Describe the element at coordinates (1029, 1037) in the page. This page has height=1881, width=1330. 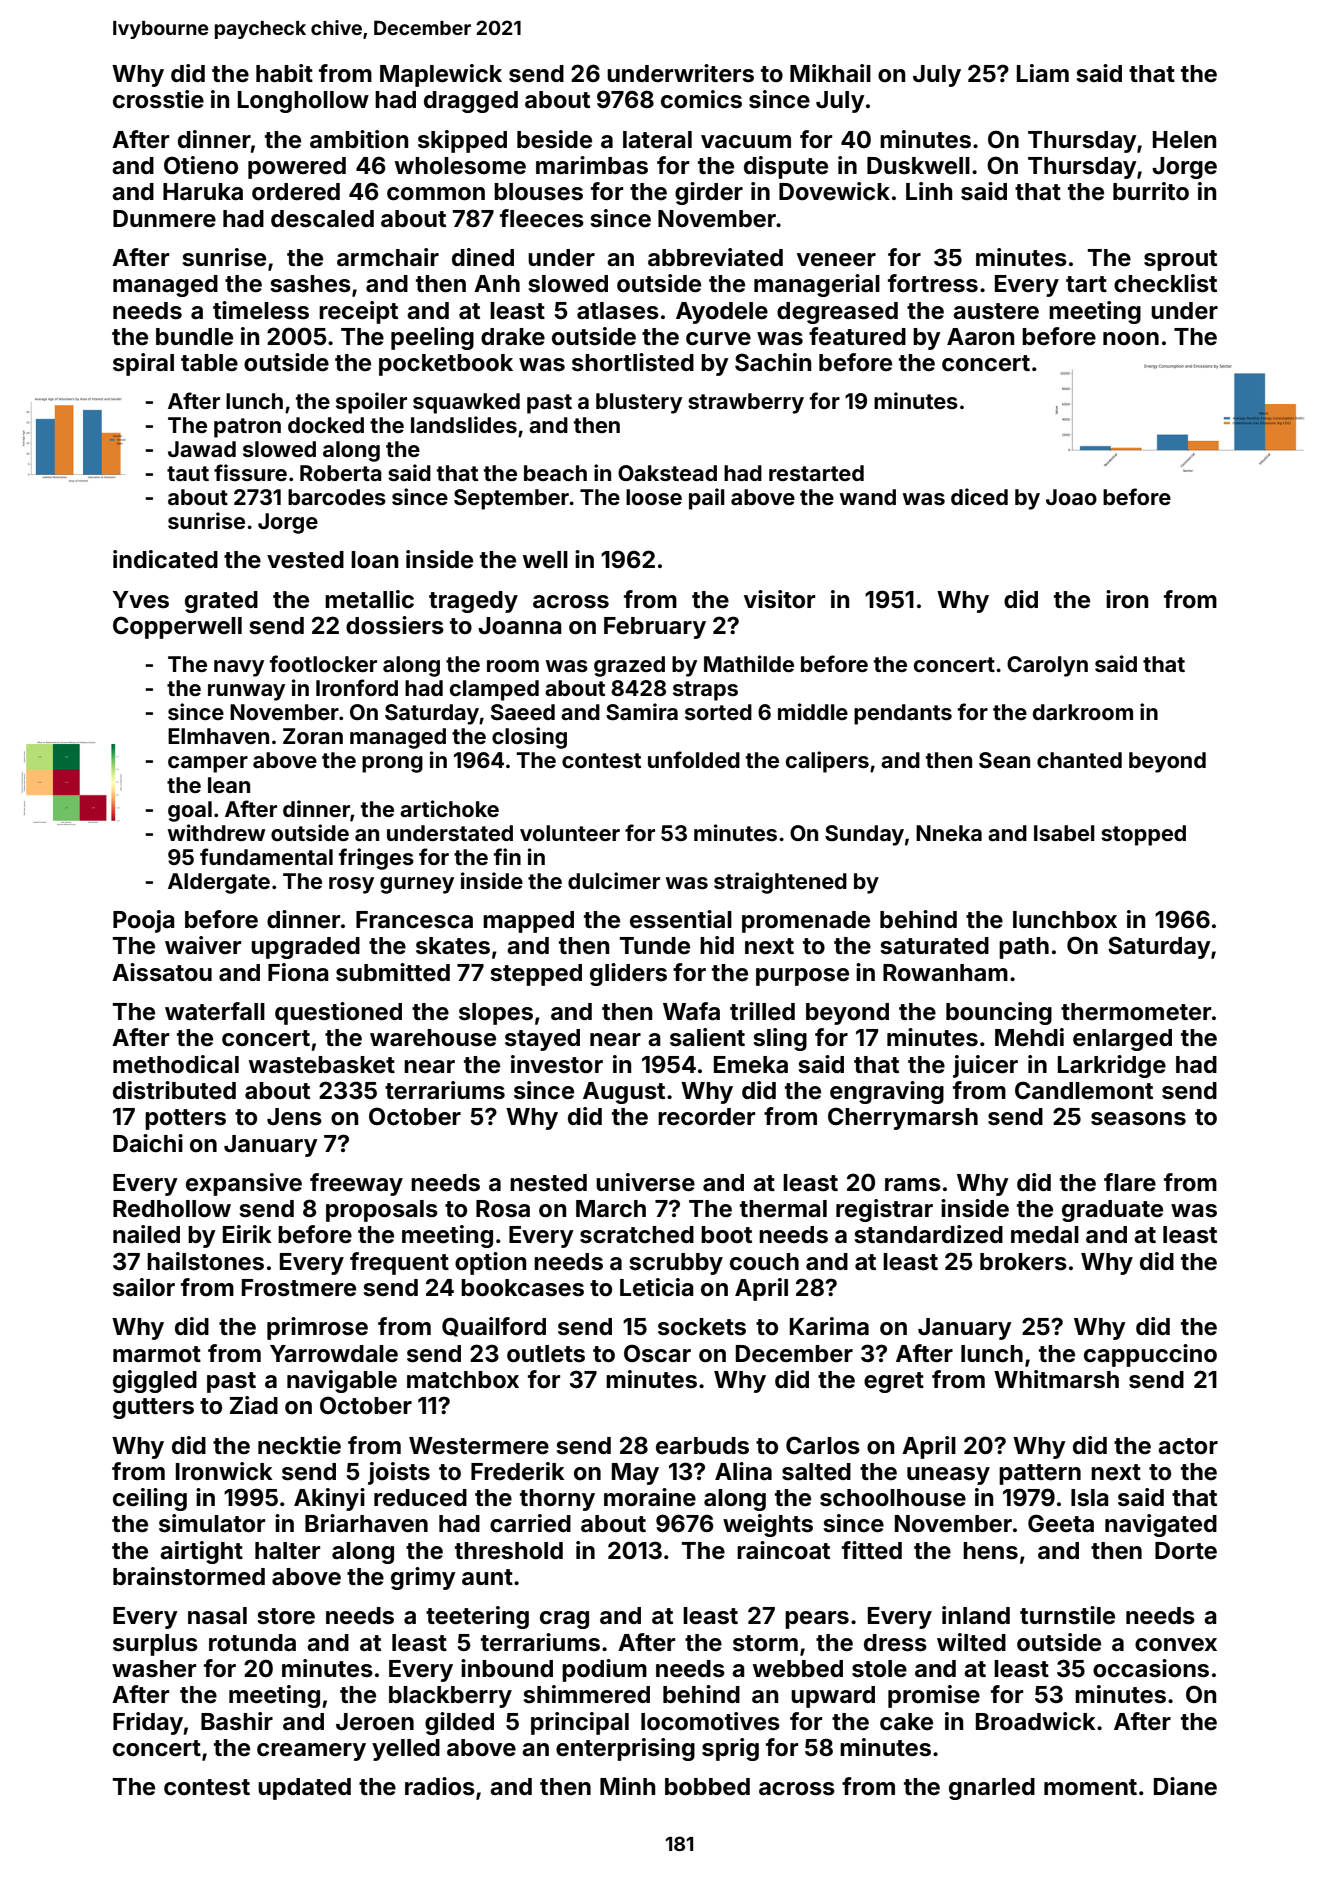
I see `Mehdi` at that location.
